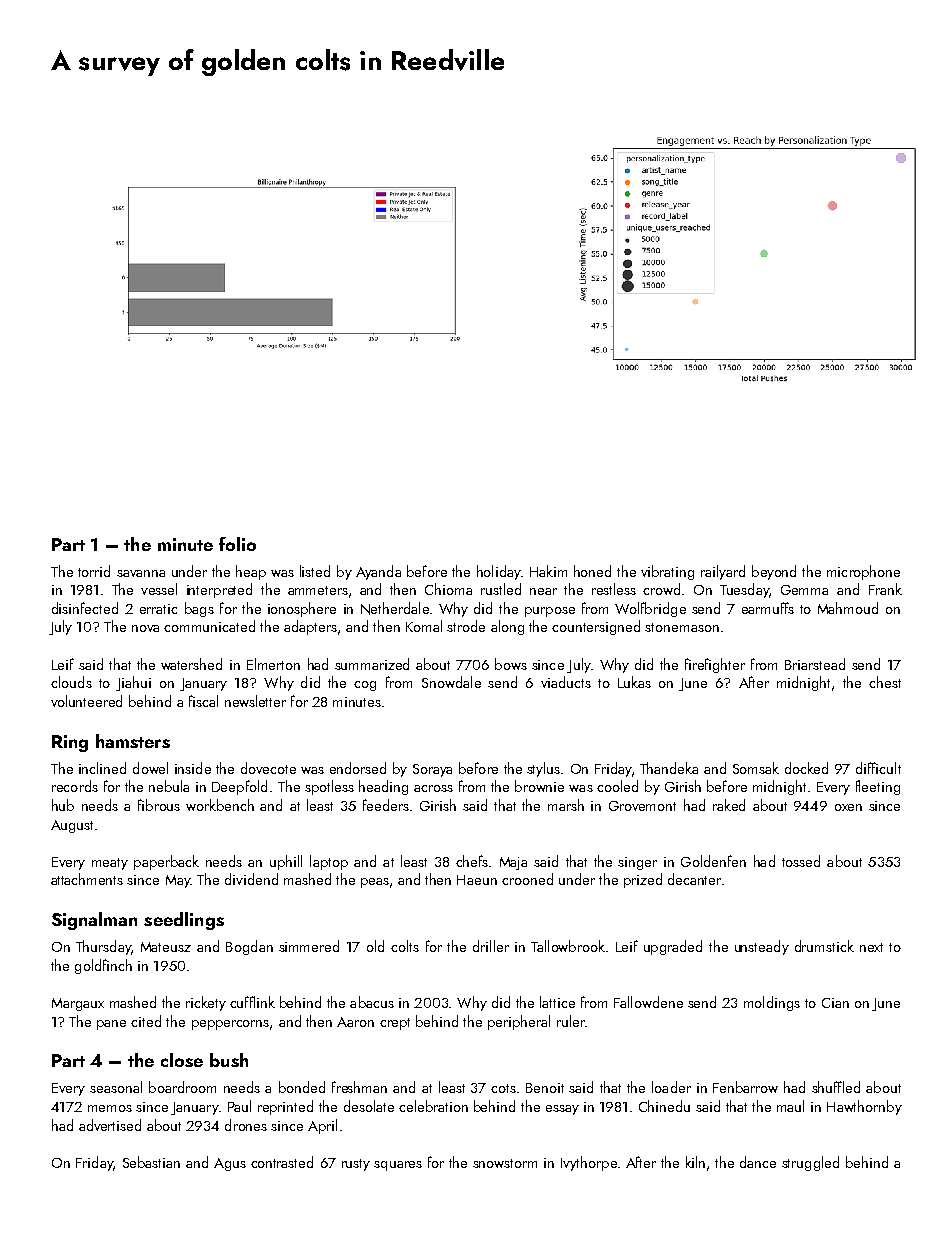 The image size is (952, 1233). Describe the element at coordinates (378, 572) in the screenshot. I see `Ayanda` at that location.
